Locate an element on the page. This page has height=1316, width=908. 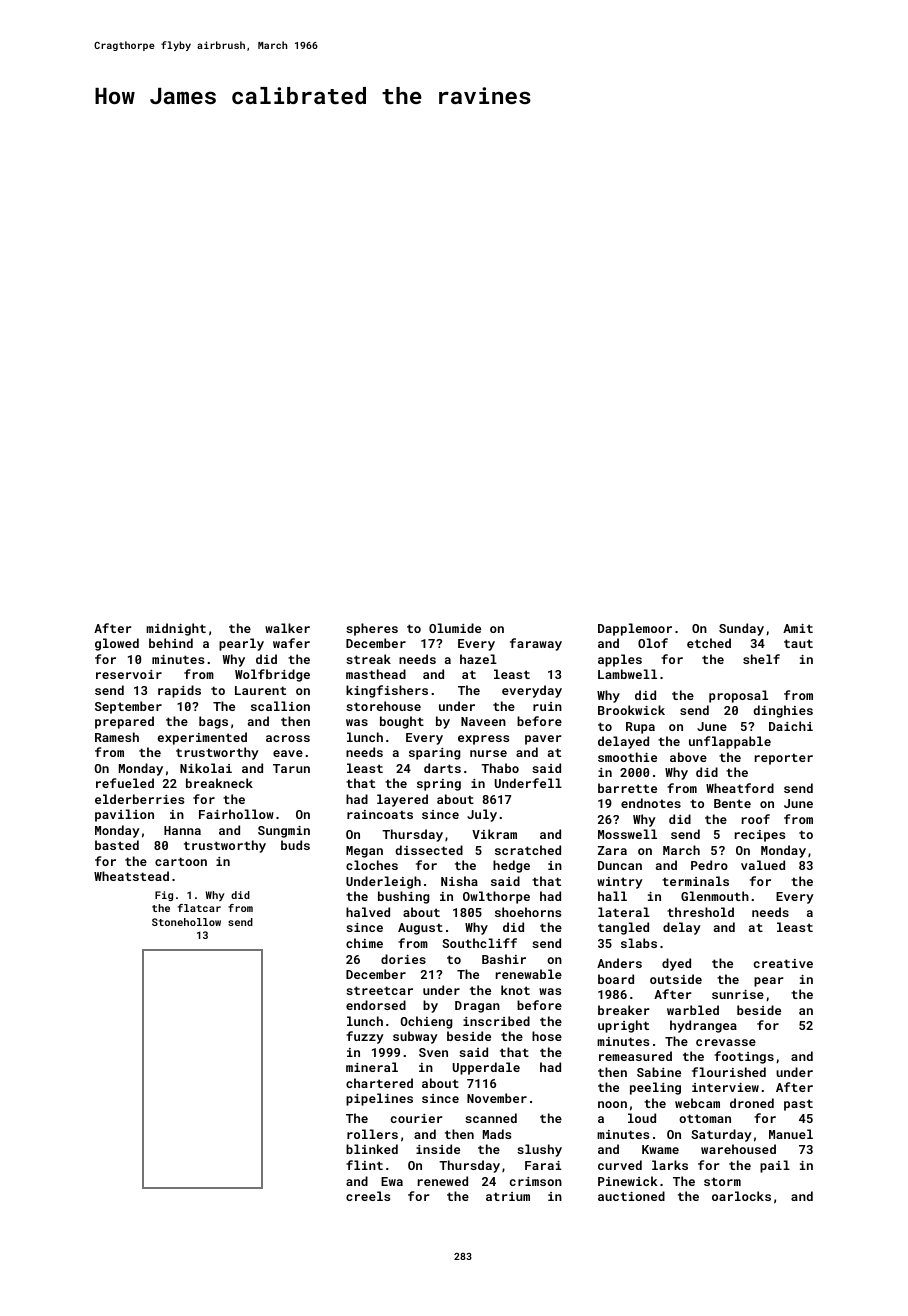
auctioned is located at coordinates (631, 1196).
